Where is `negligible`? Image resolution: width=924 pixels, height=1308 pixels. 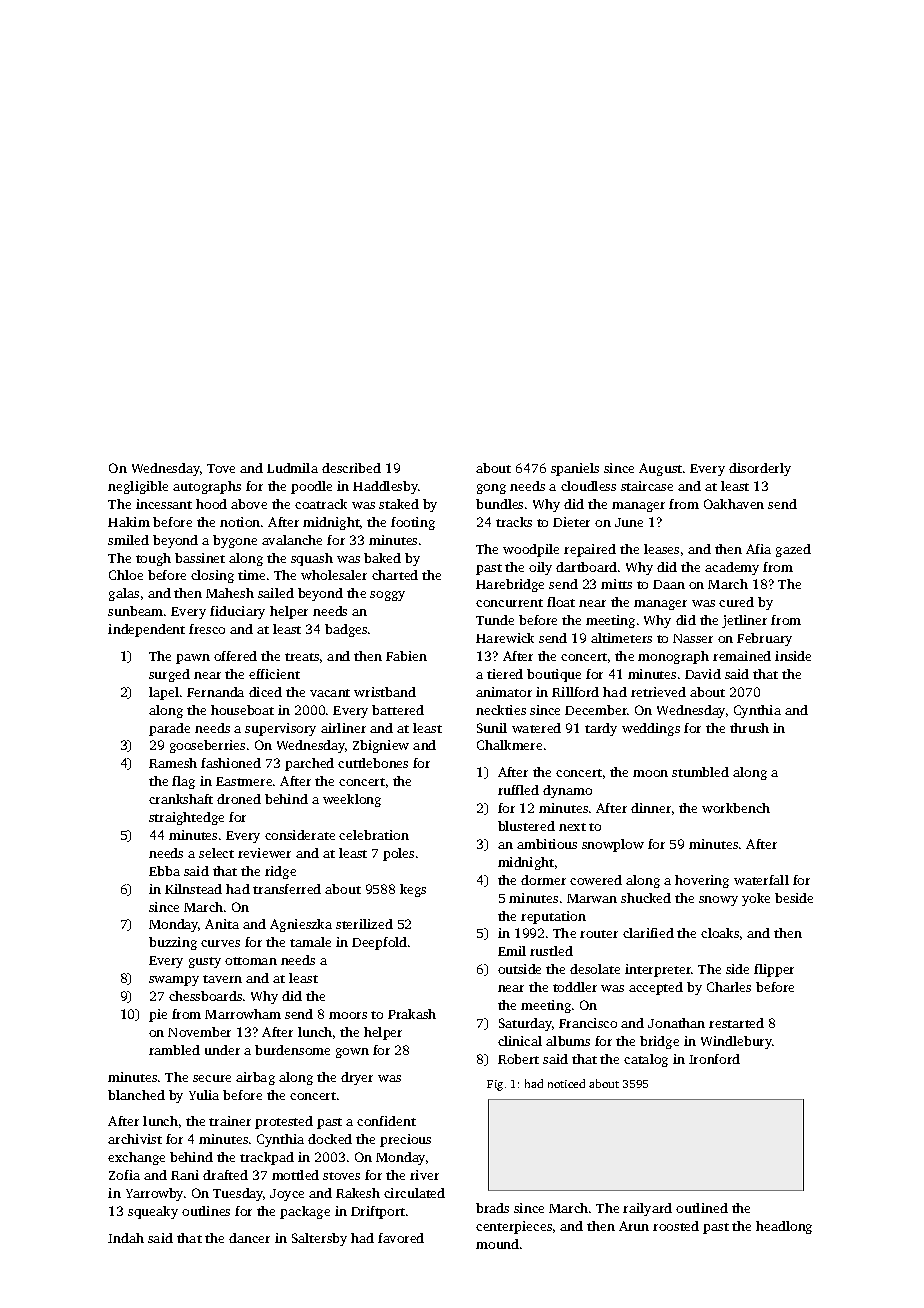 negligible is located at coordinates (138, 487).
